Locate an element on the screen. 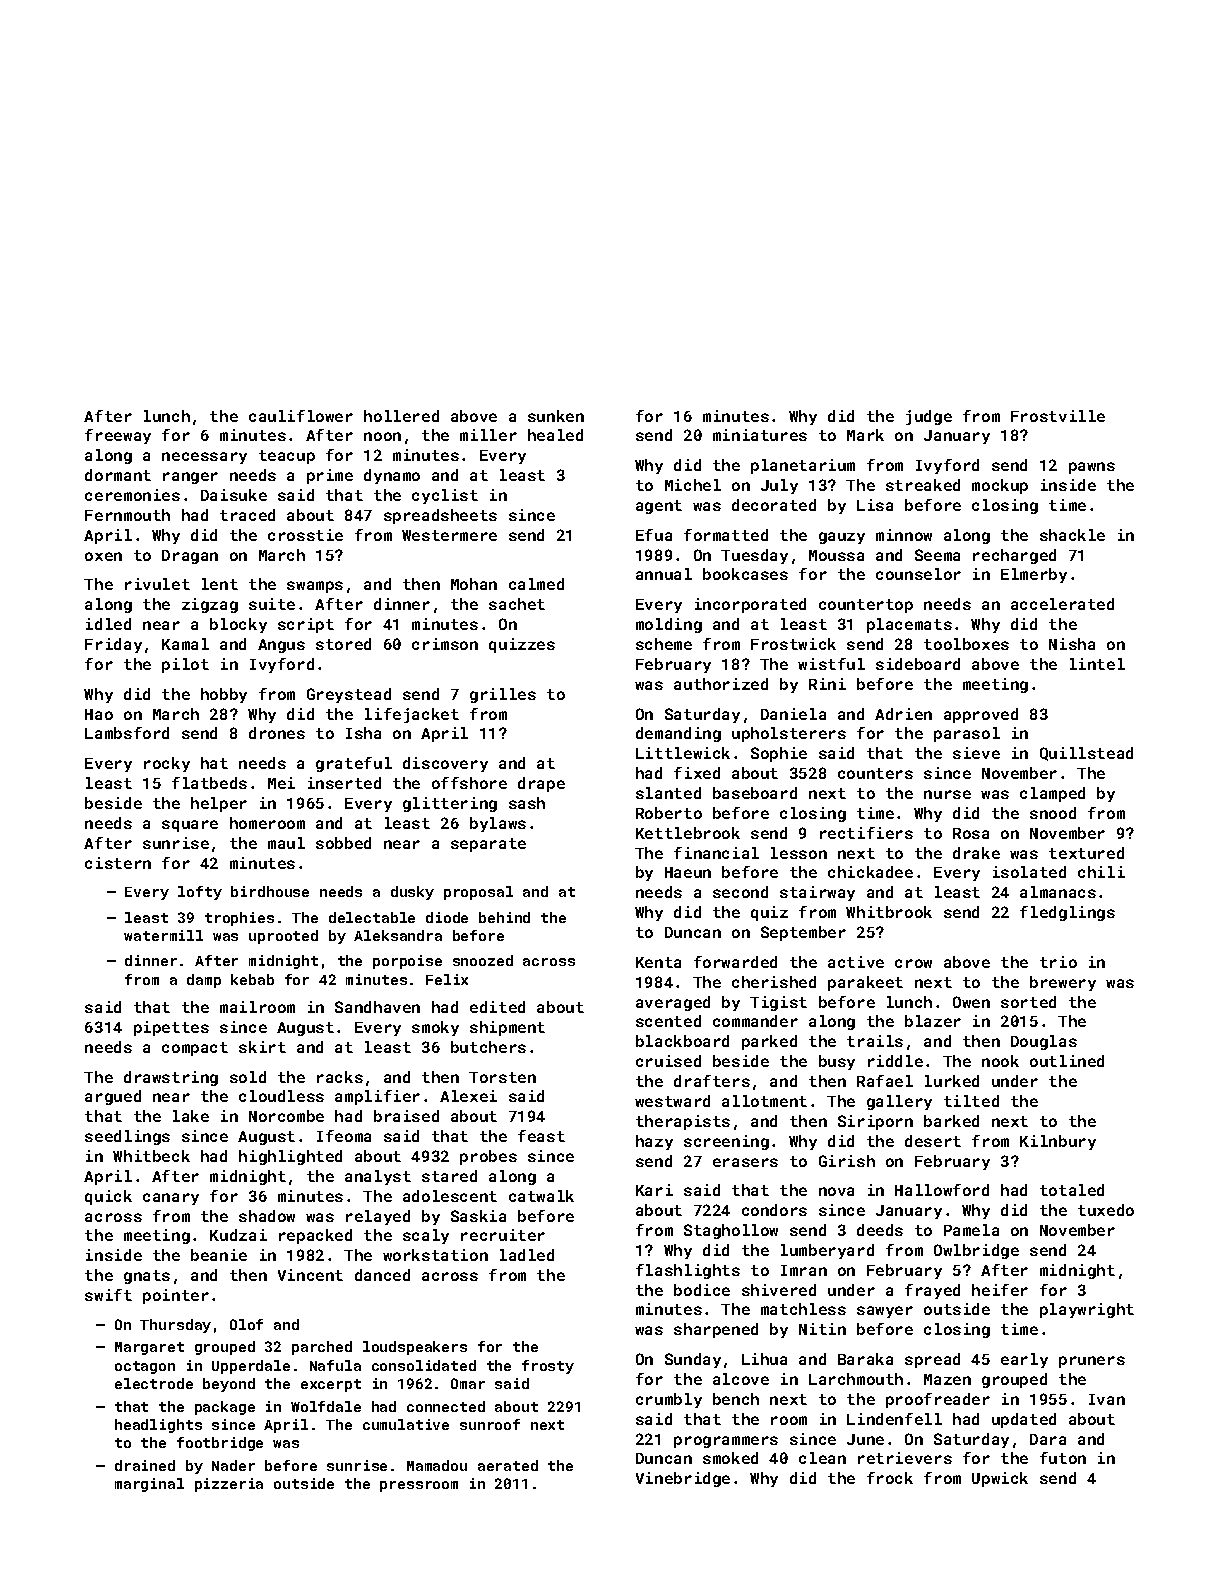 This screenshot has width=1226, height=1586. formatted is located at coordinates (726, 535).
